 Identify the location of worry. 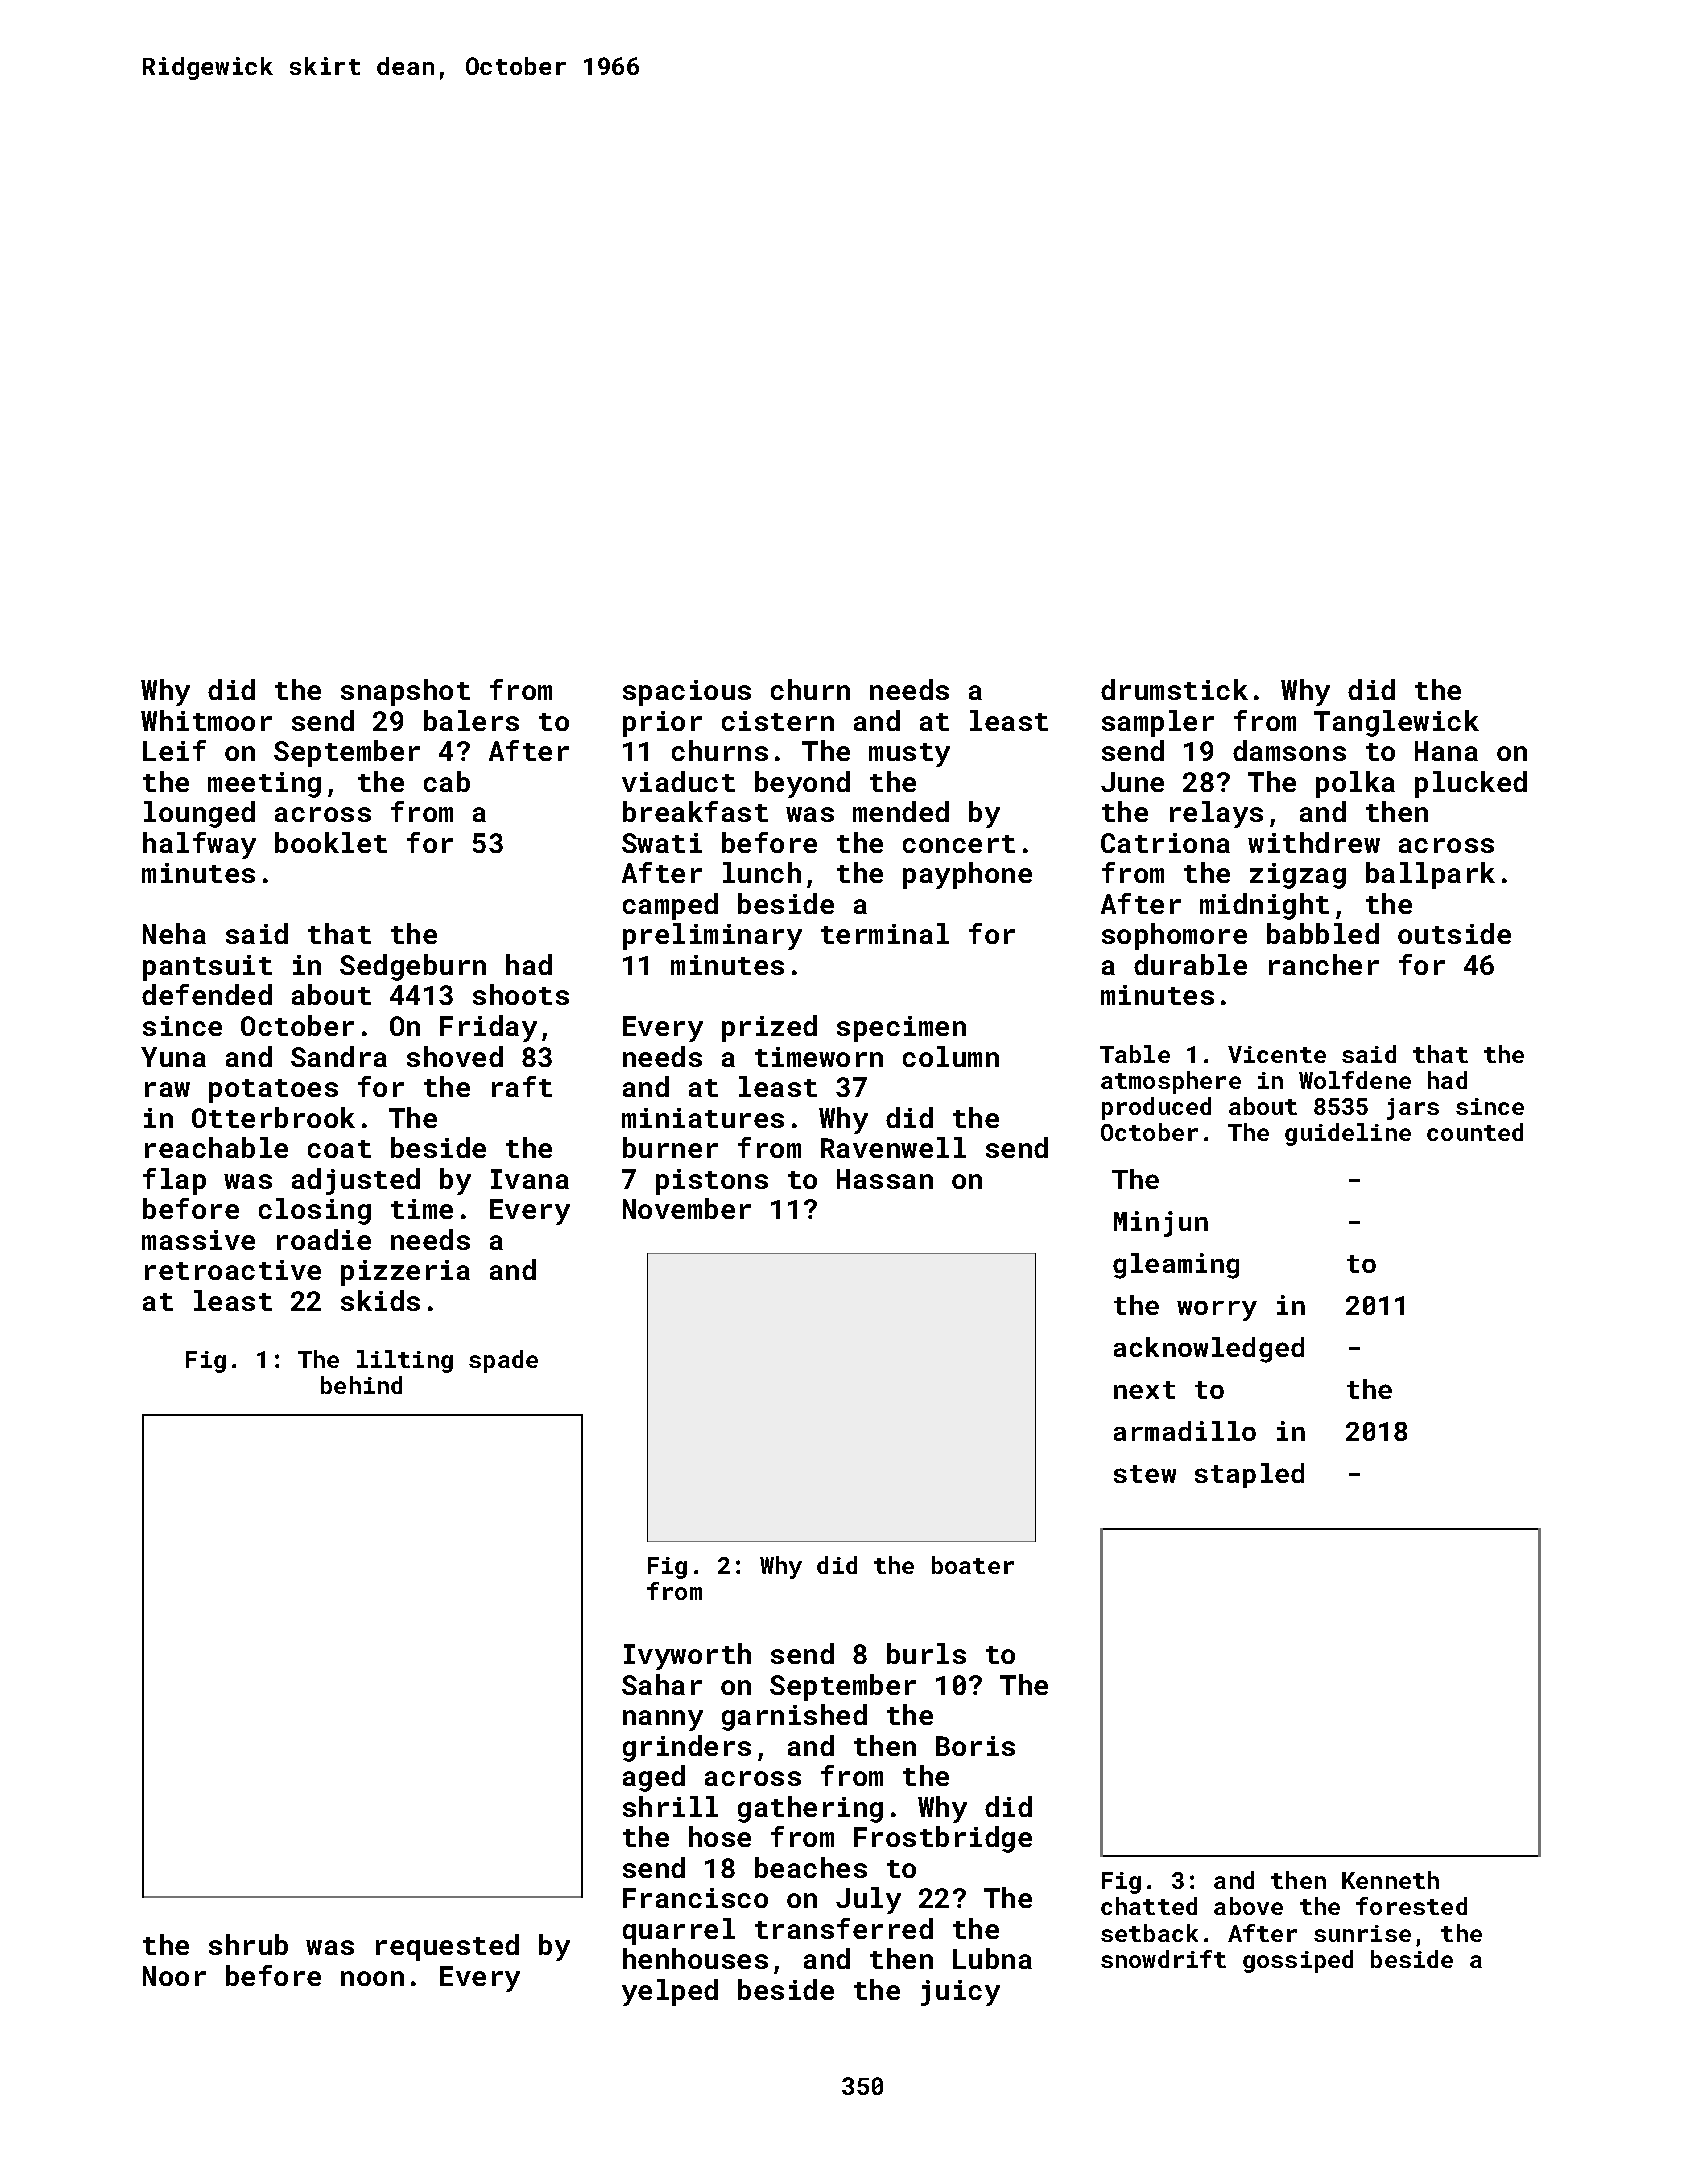
(1217, 1311).
